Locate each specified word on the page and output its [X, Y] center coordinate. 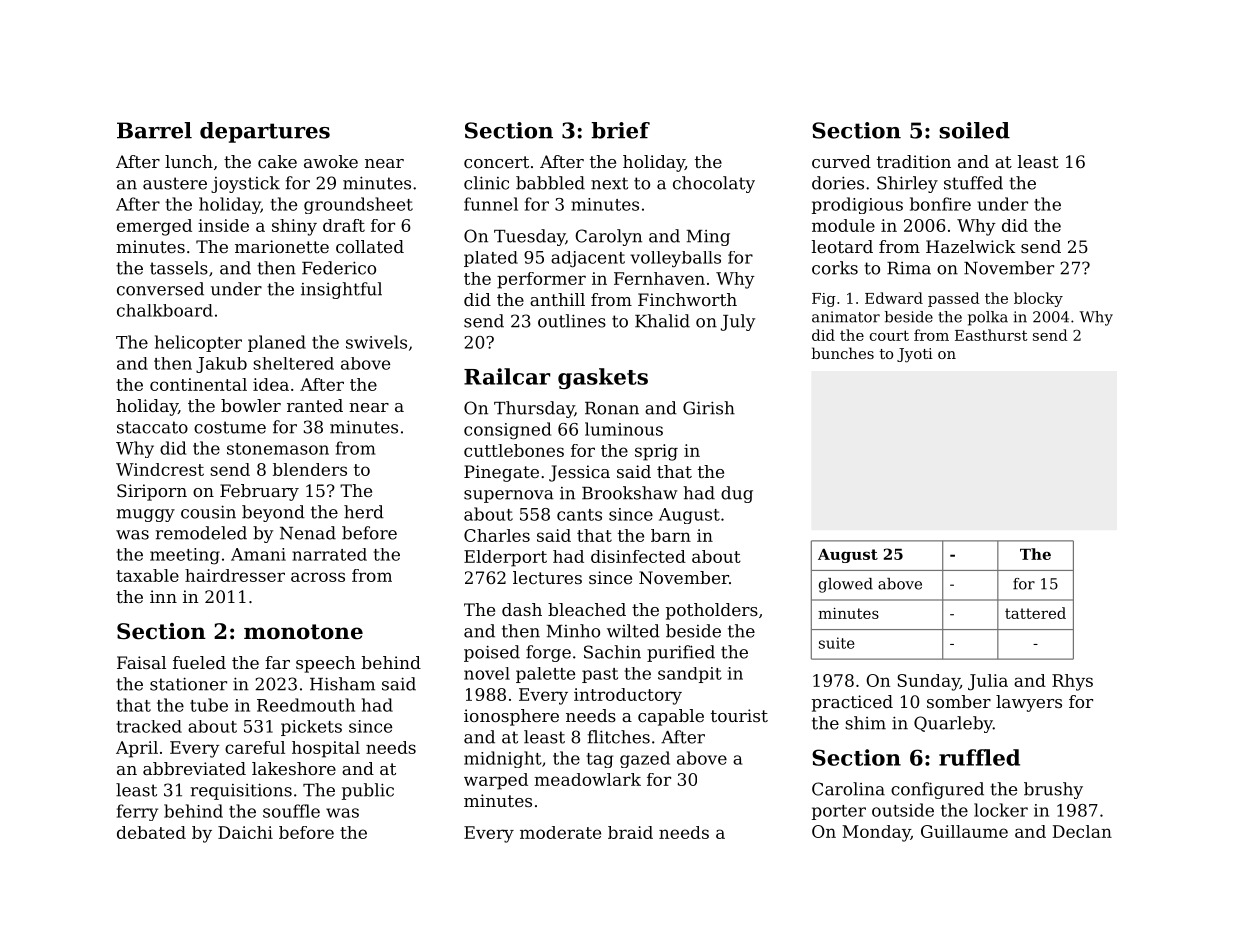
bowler [251, 405]
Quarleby [953, 724]
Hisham [342, 684]
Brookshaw [630, 493]
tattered [1035, 613]
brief [620, 130]
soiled [974, 130]
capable [671, 717]
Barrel [154, 130]
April [137, 749]
